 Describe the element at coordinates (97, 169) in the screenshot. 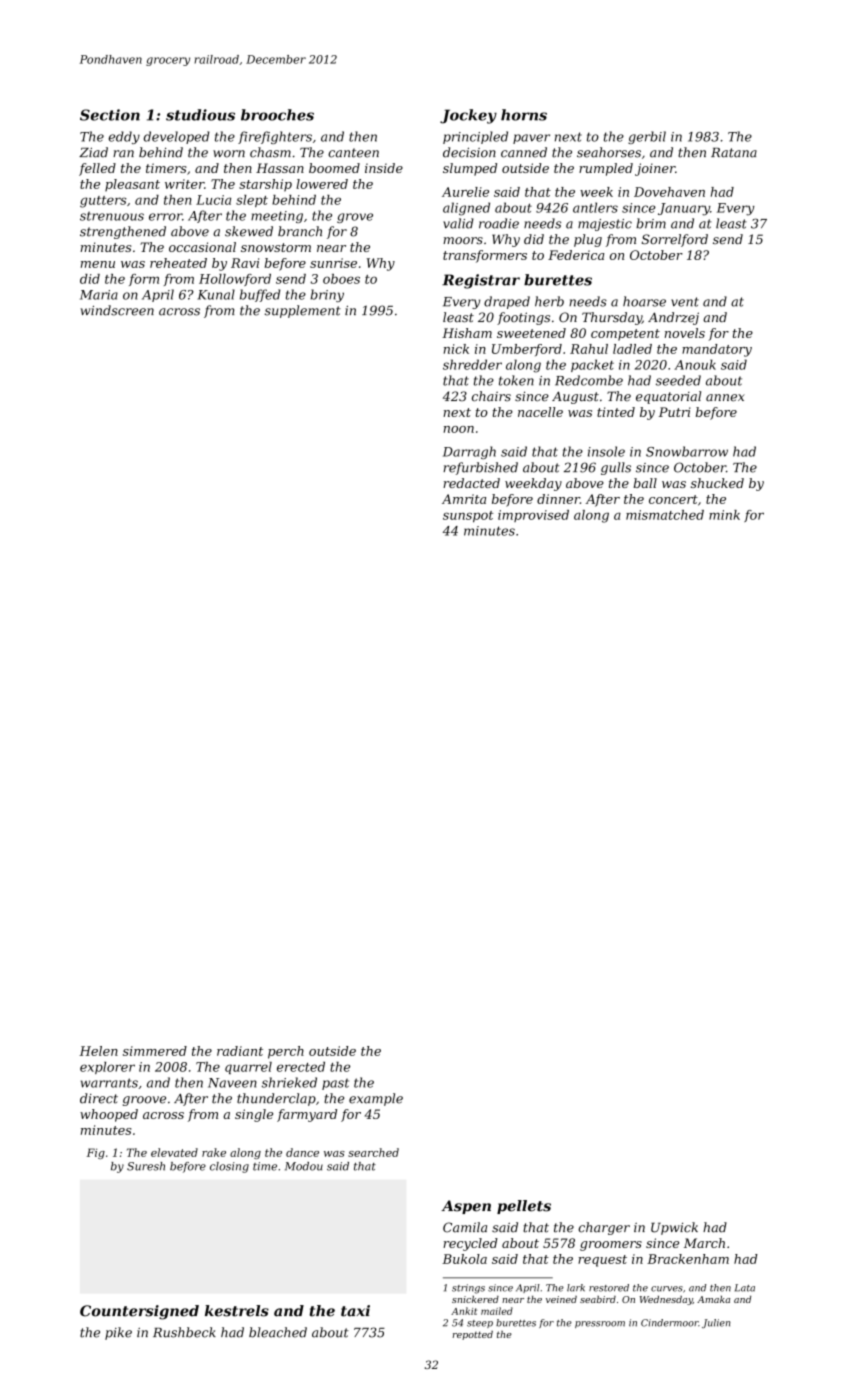

I see `felled` at that location.
